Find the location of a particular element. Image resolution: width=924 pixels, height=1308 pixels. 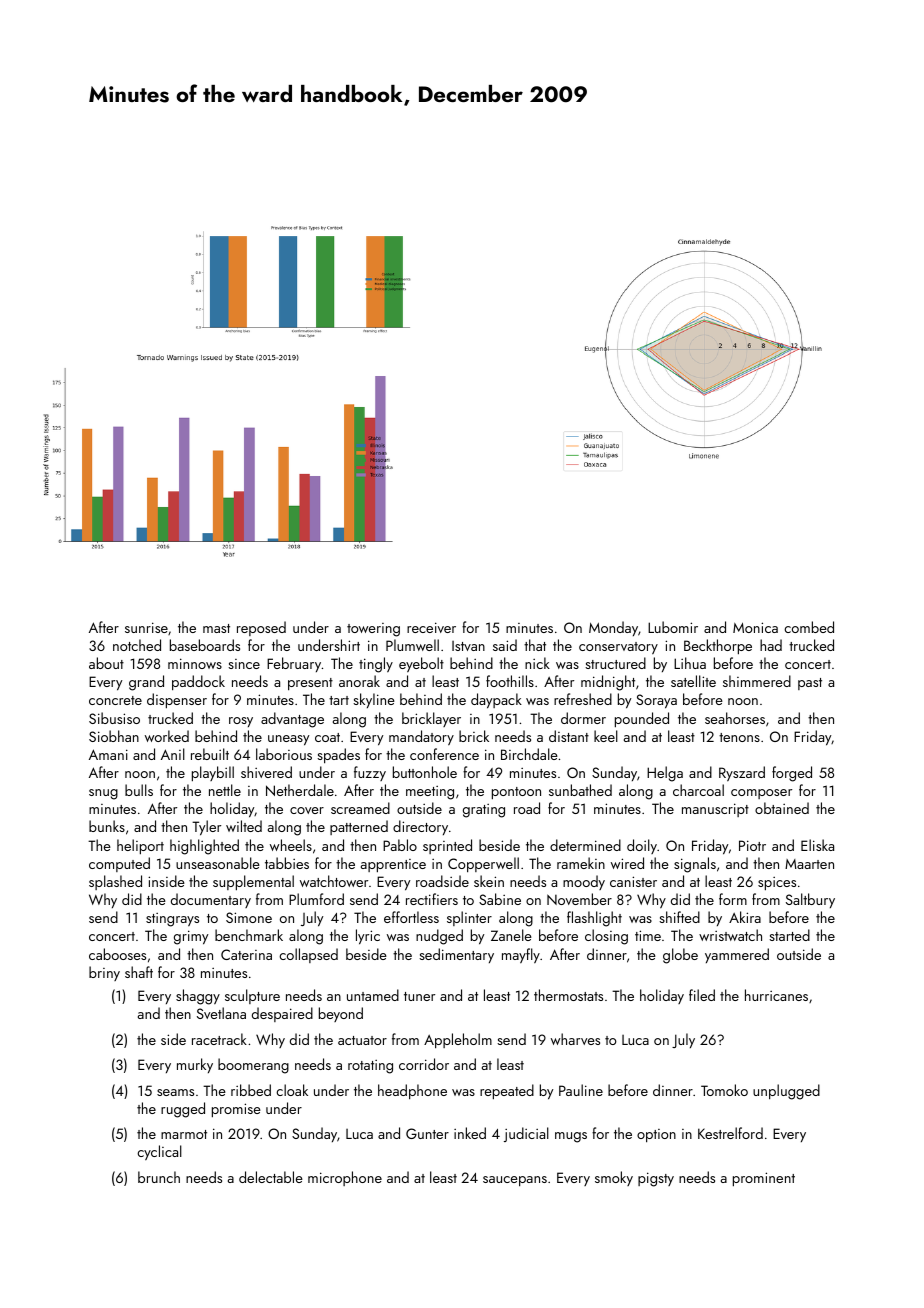

rebuilt is located at coordinates (210, 754).
